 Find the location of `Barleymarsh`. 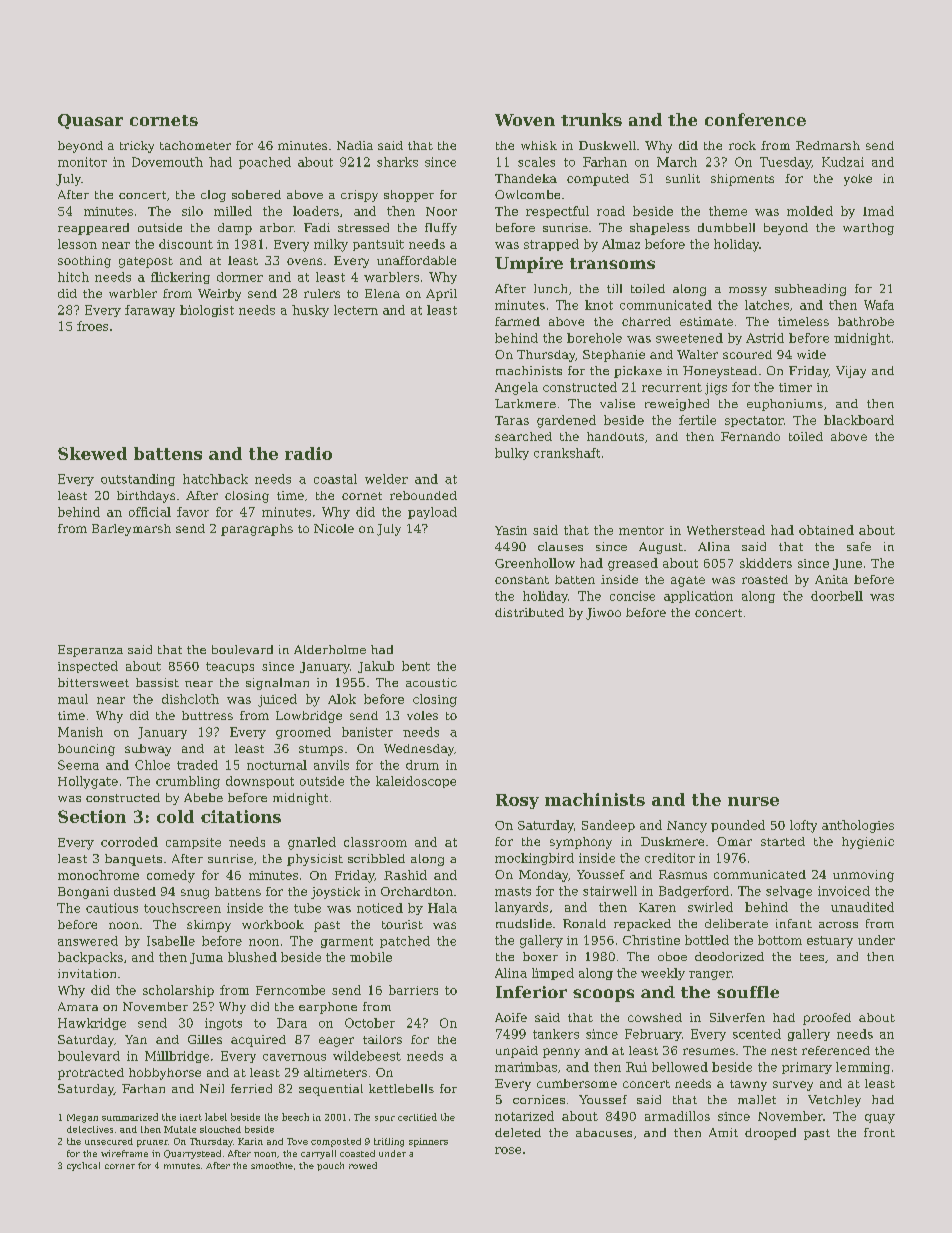

Barleymarsh is located at coordinates (131, 530).
